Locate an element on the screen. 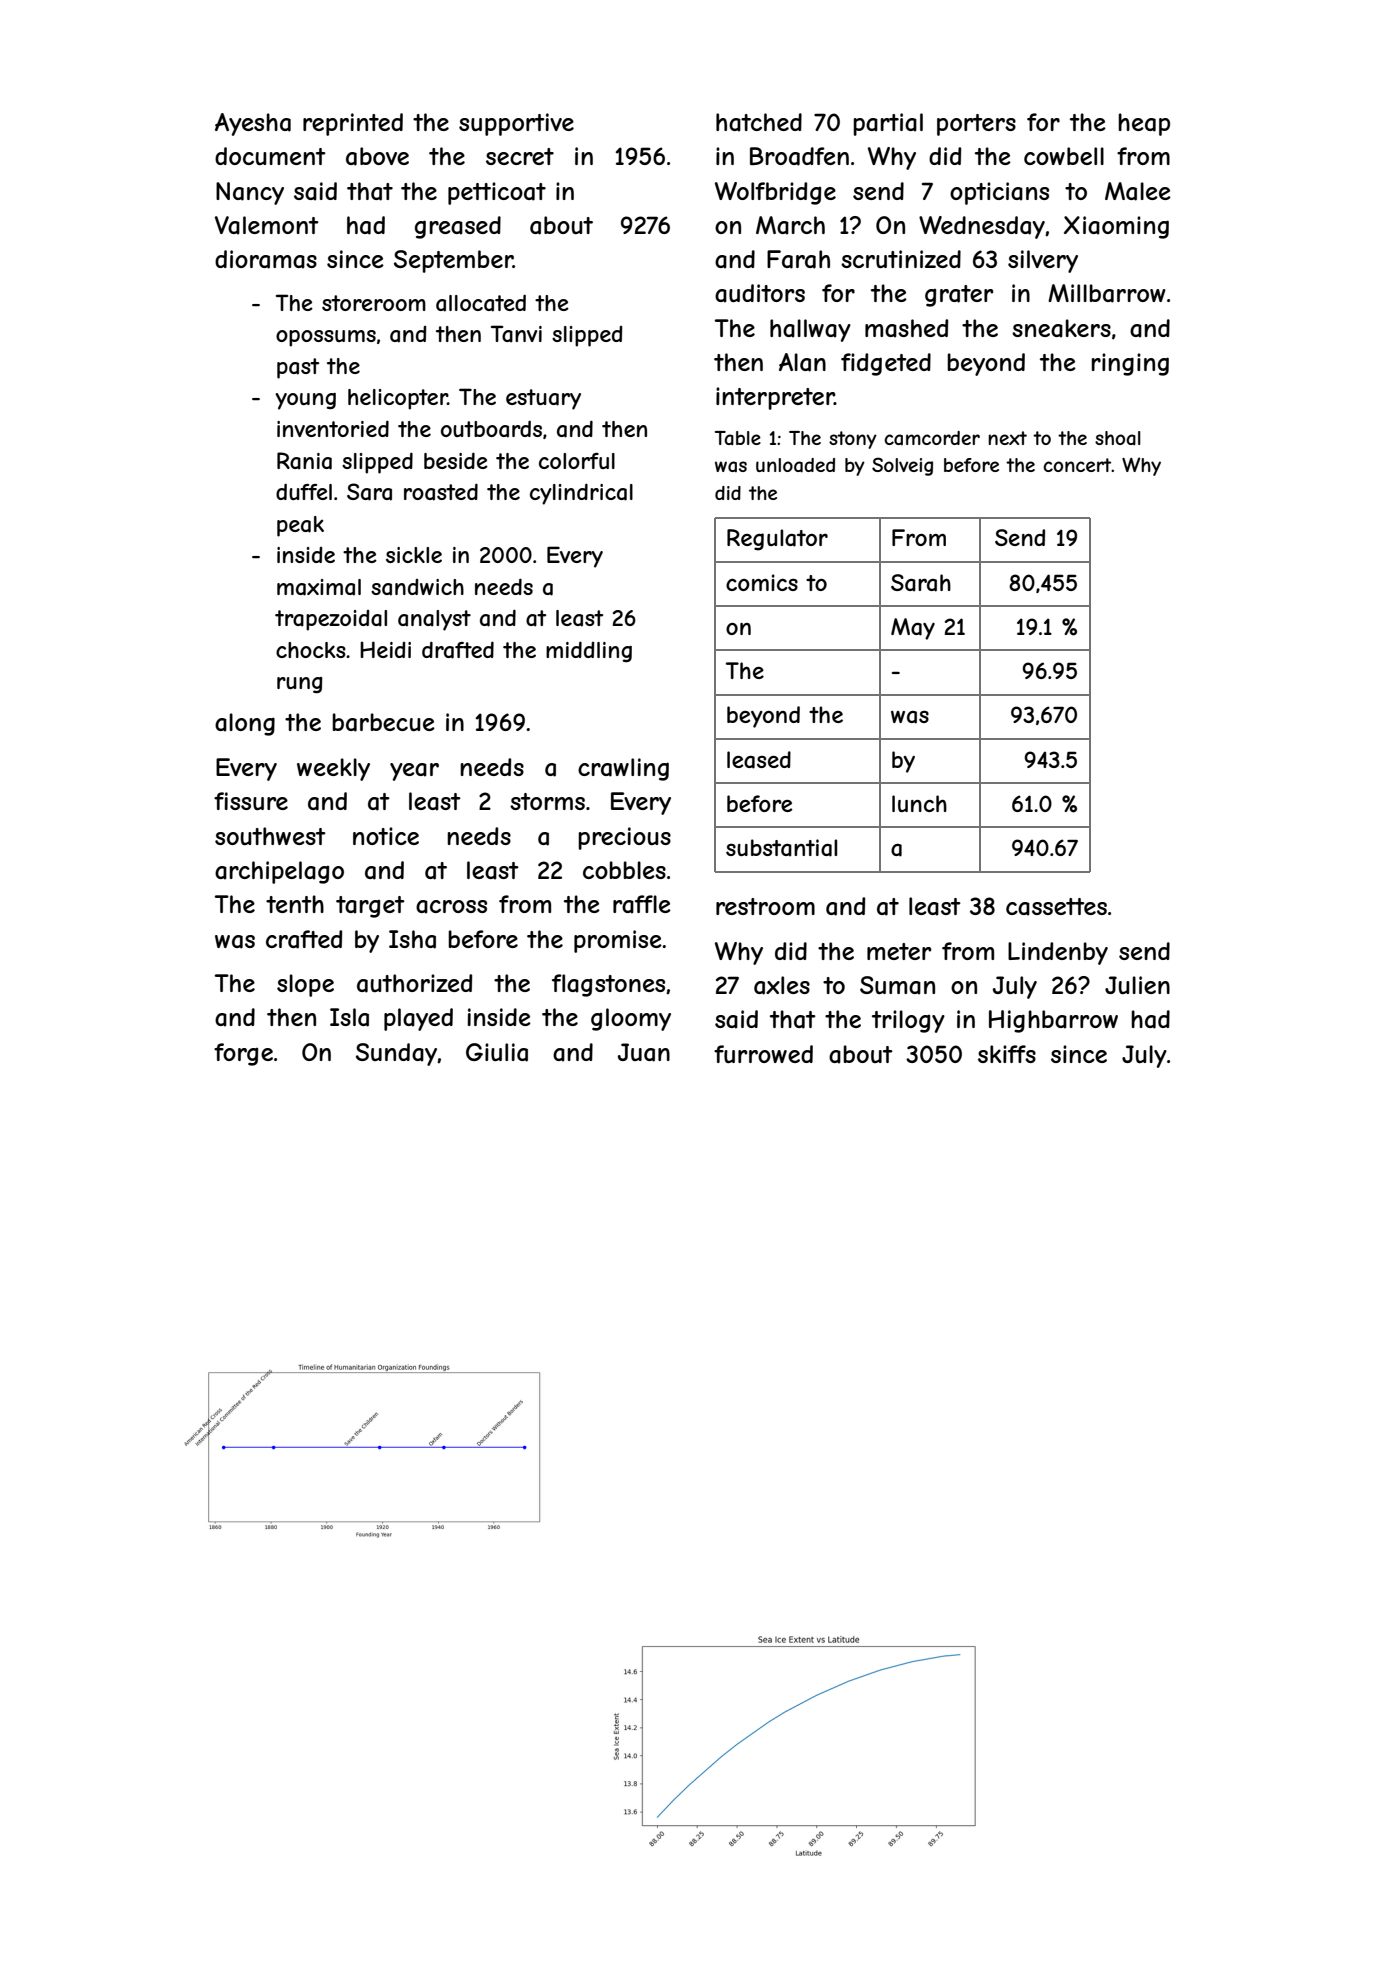 The height and width of the screenshot is (1969, 1386). lunch is located at coordinates (919, 803).
